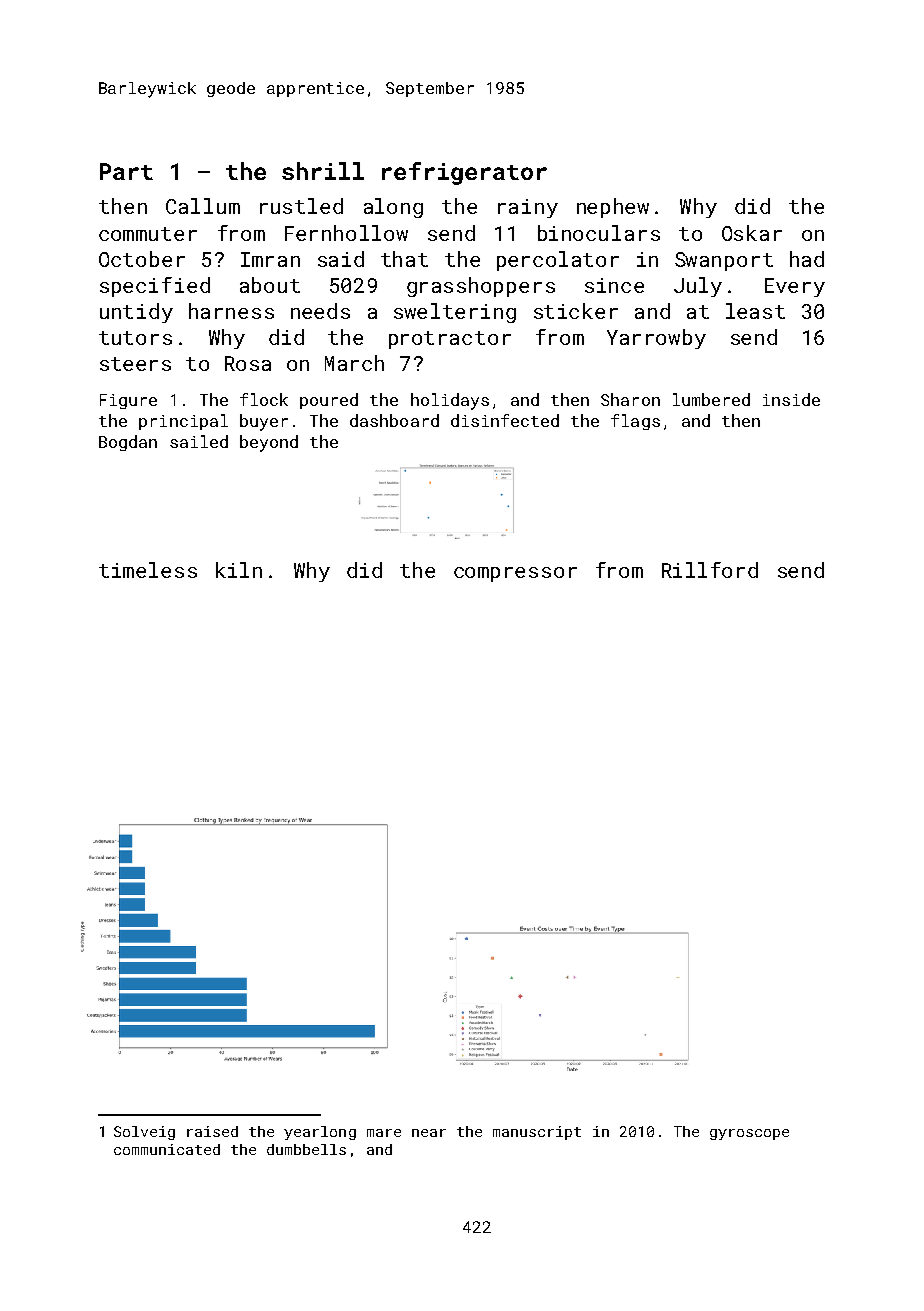 This image has height=1311, width=924. Describe the element at coordinates (155, 287) in the image. I see `specified` at that location.
